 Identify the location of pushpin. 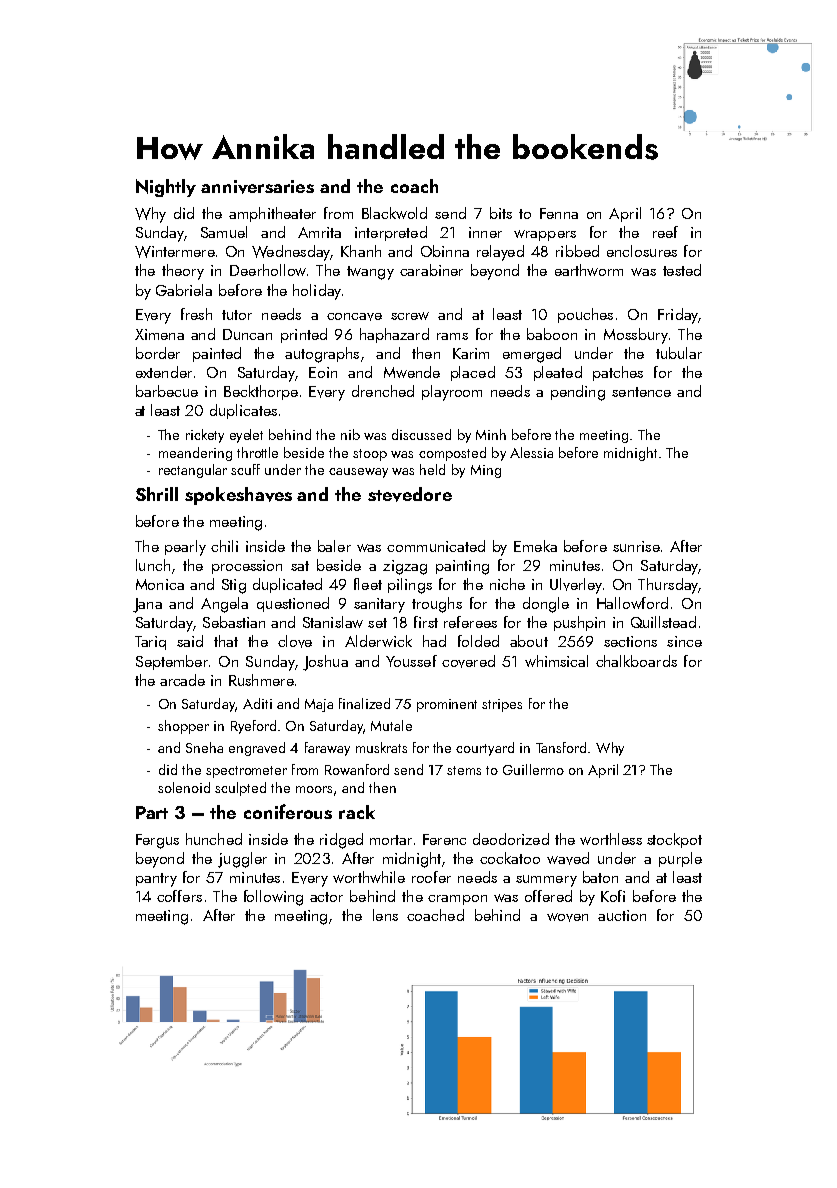
(579, 623).
